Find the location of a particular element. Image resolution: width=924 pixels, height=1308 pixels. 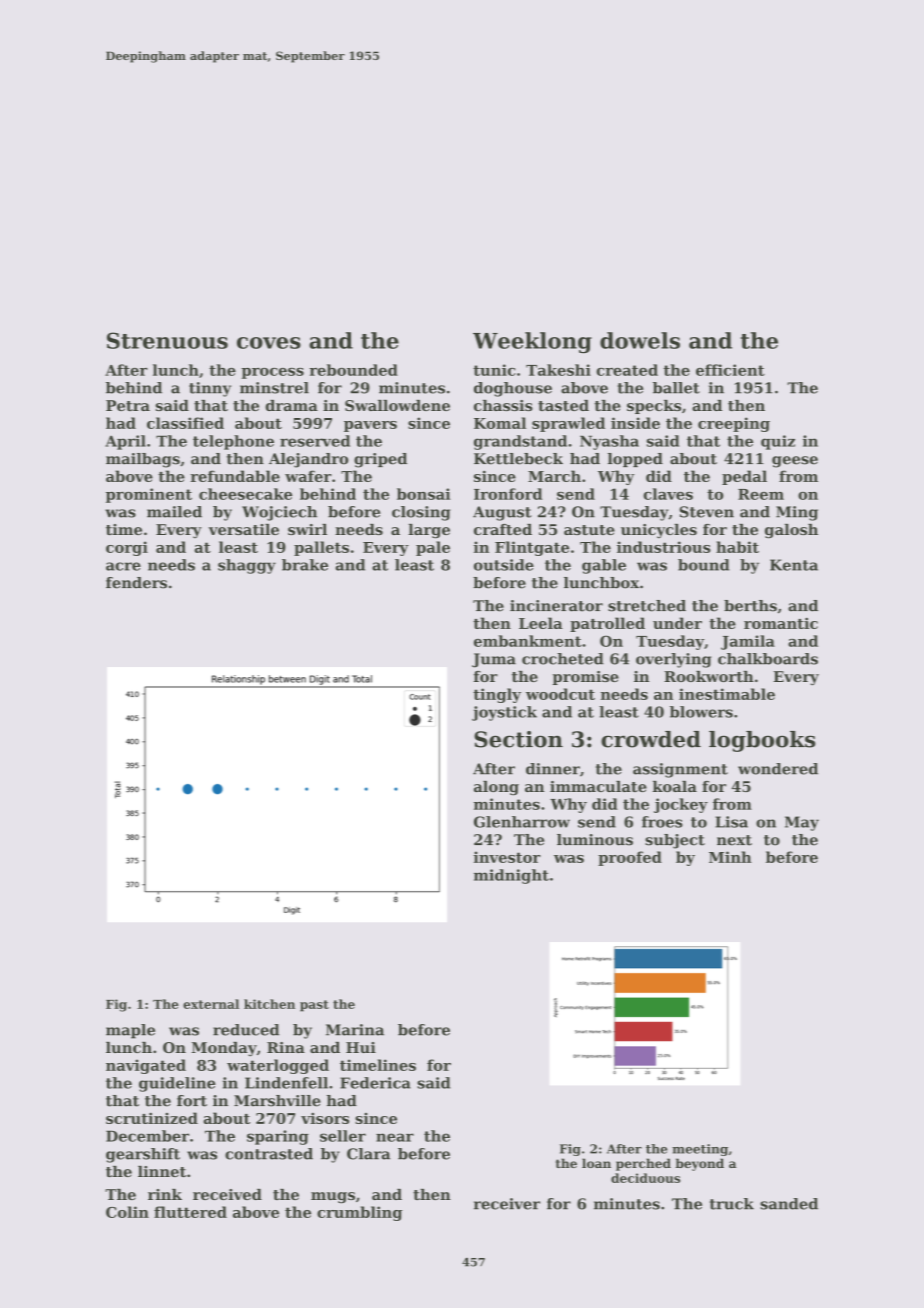

Colin is located at coordinates (127, 1212).
